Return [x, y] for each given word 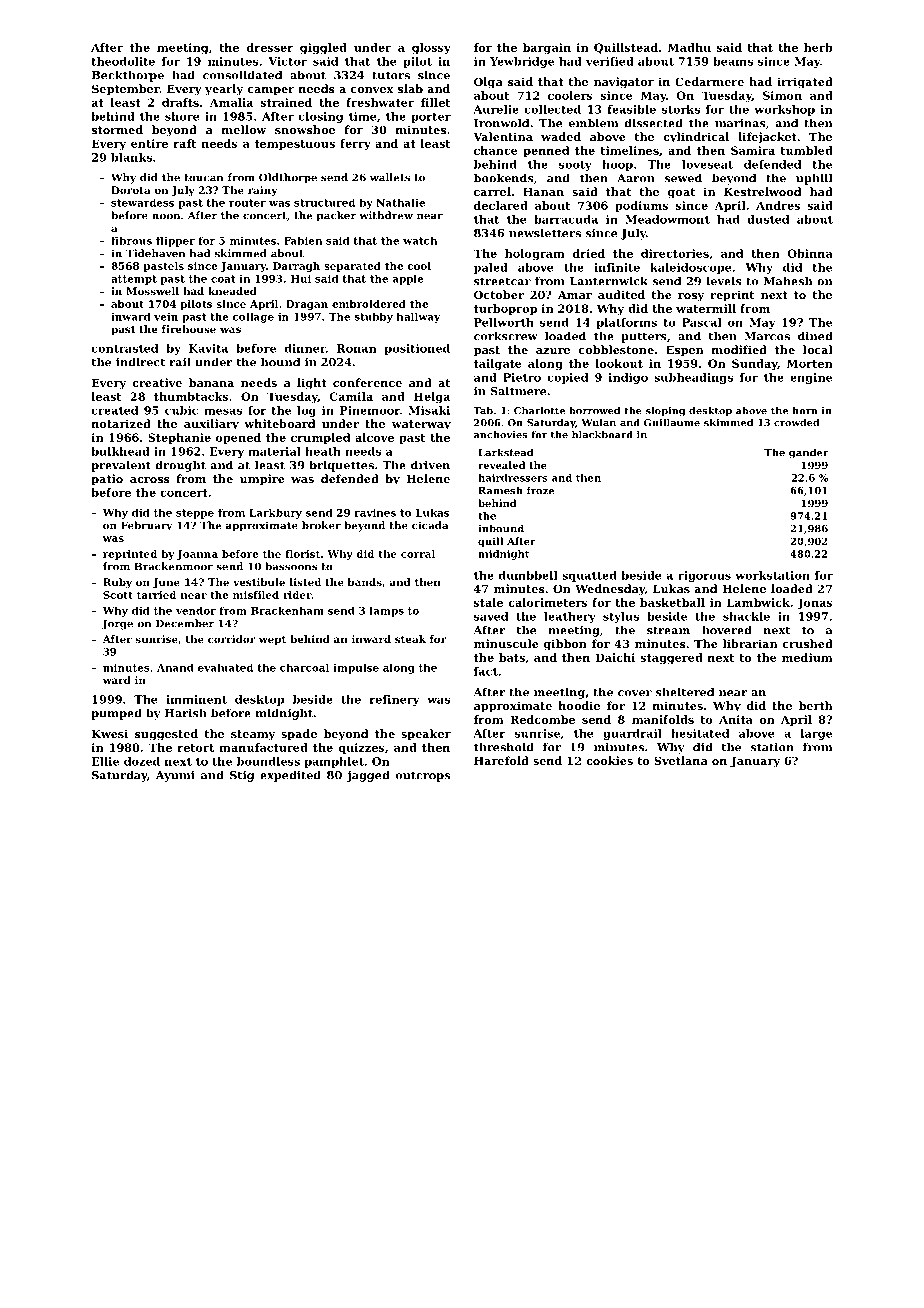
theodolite [123, 61]
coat [223, 279]
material [274, 451]
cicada [430, 525]
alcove [374, 437]
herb [818, 47]
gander [809, 453]
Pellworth [504, 322]
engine [811, 378]
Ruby [117, 583]
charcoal [304, 667]
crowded [796, 423]
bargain [547, 48]
